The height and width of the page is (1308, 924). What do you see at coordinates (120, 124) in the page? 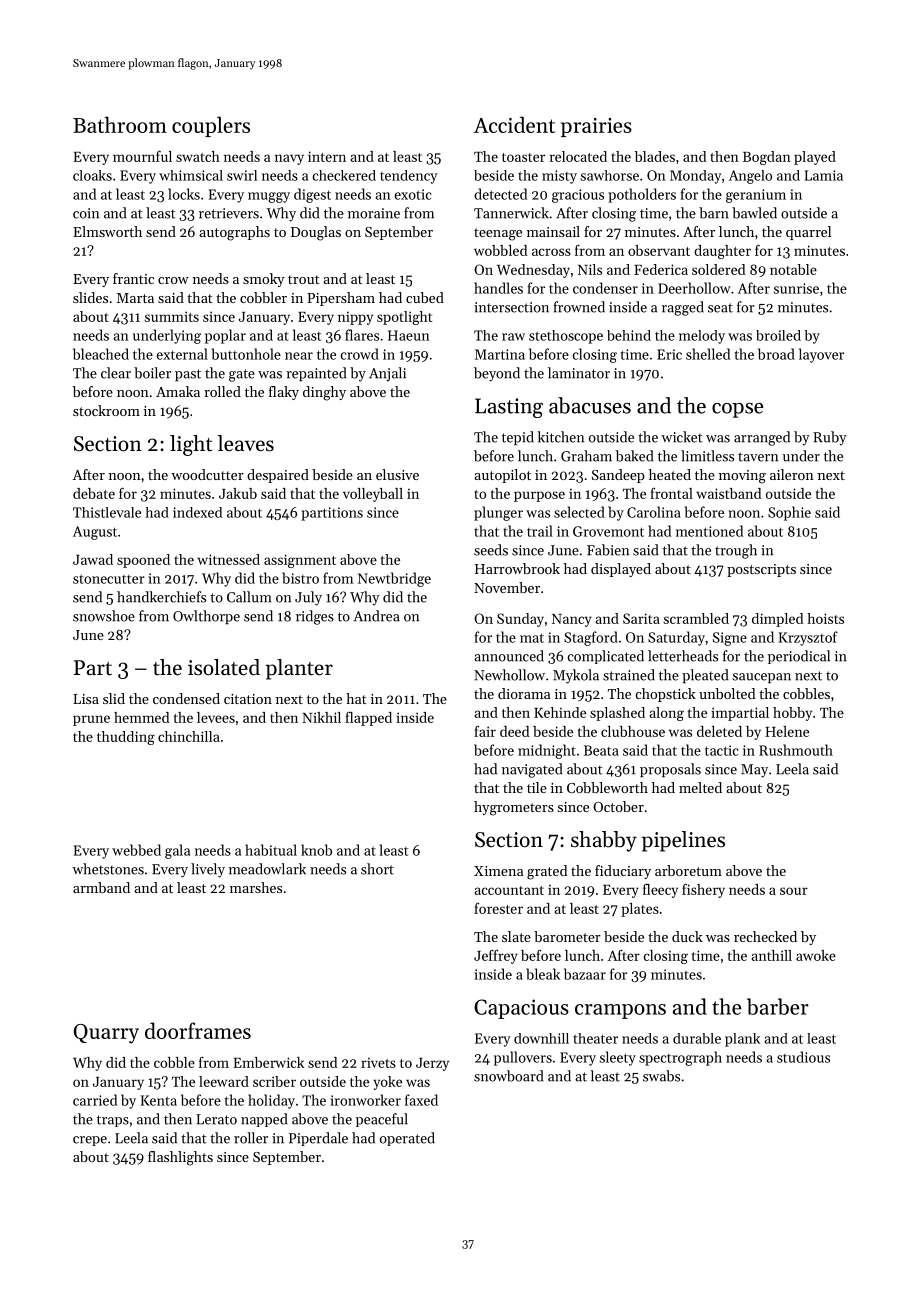
I see `Bathroom` at bounding box center [120, 124].
